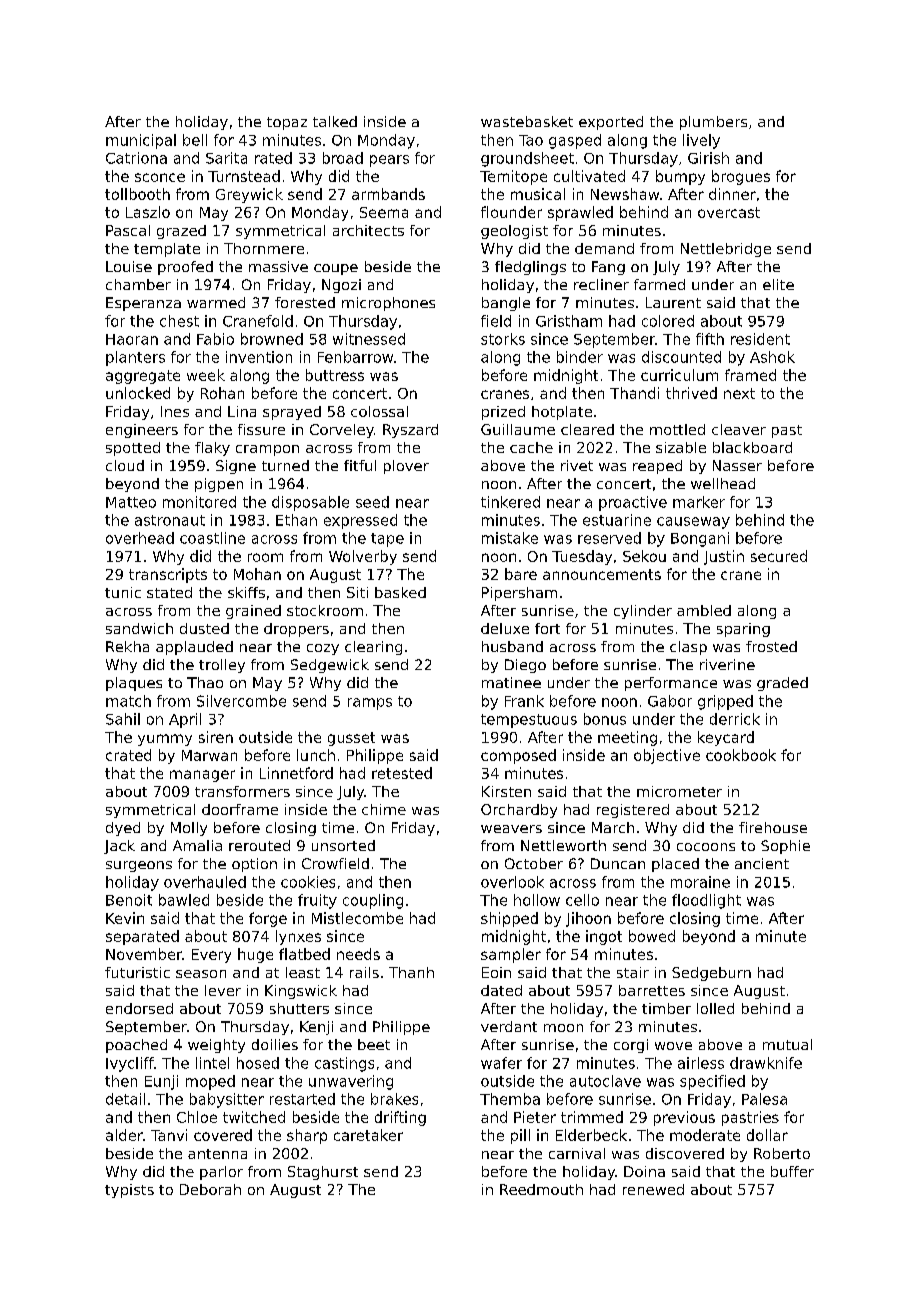 The width and height of the image is (924, 1314). What do you see at coordinates (512, 882) in the image?
I see `overlook` at bounding box center [512, 882].
